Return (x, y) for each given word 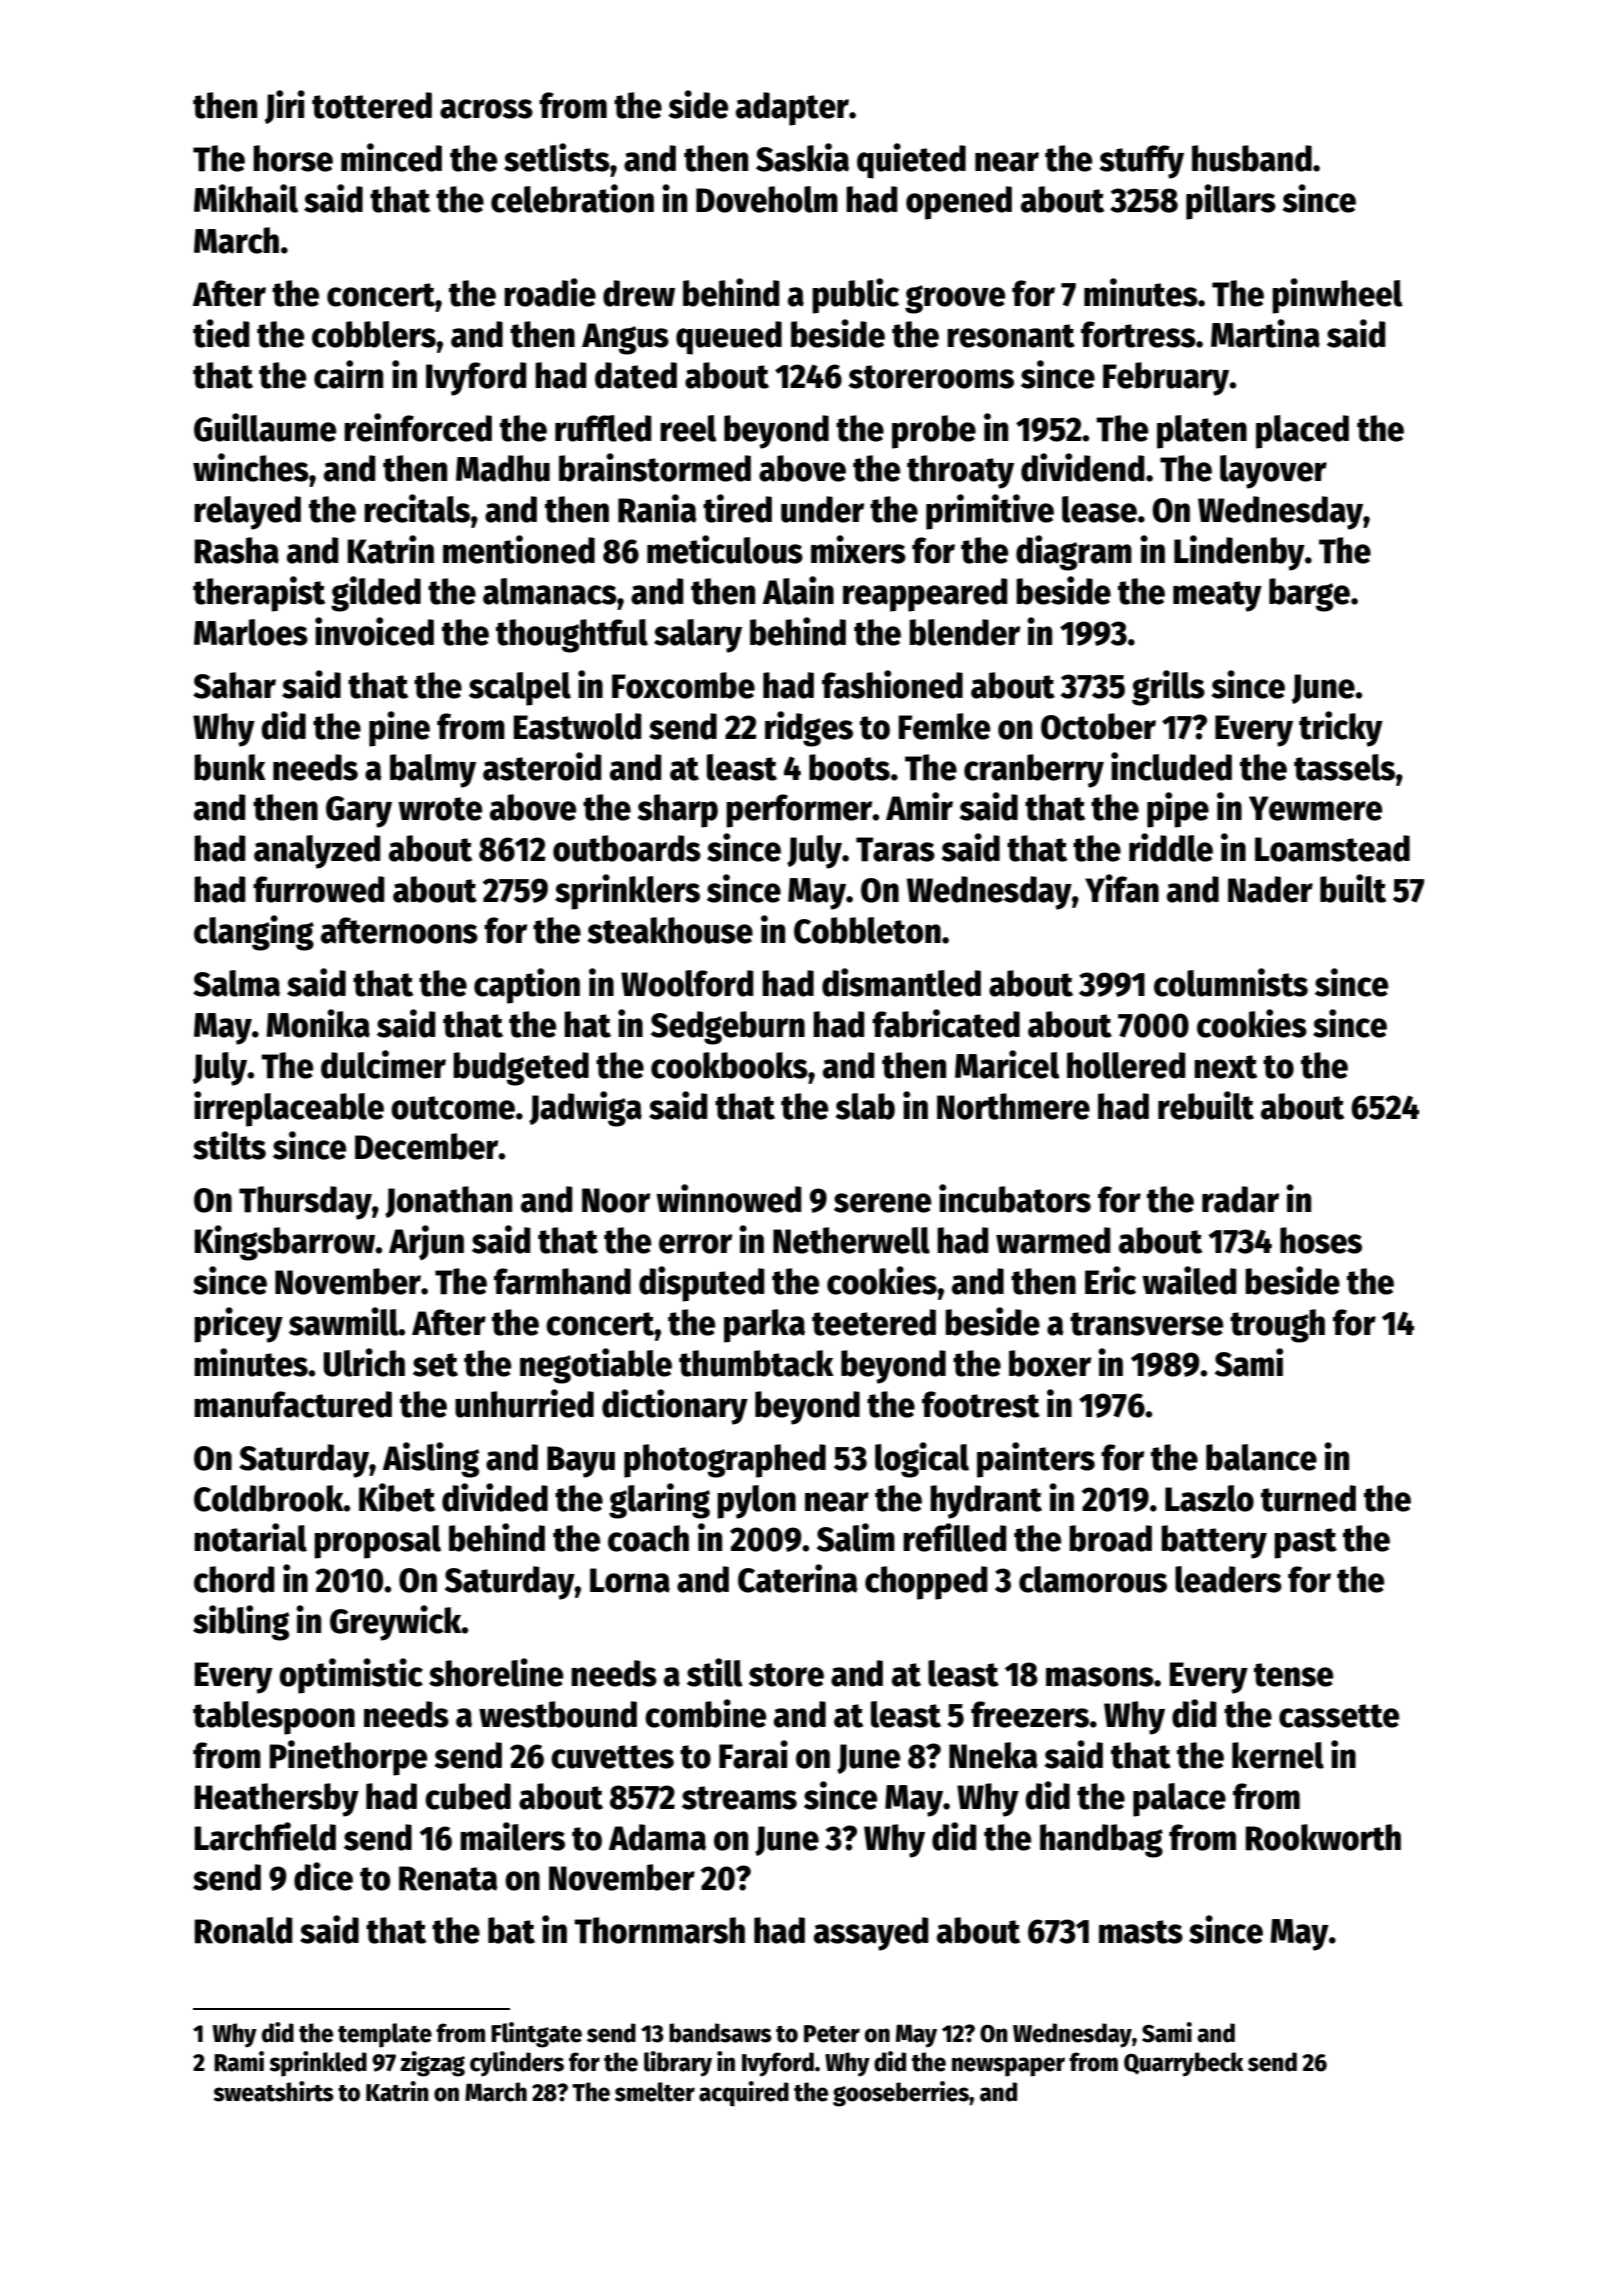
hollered (1126, 1065)
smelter (655, 2092)
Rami (239, 2061)
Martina (1265, 333)
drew (639, 293)
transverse (1146, 1324)
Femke (944, 726)
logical (922, 1460)
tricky (1341, 729)
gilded (376, 594)
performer (799, 811)
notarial (250, 1537)
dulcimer (383, 1064)
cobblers (374, 334)
